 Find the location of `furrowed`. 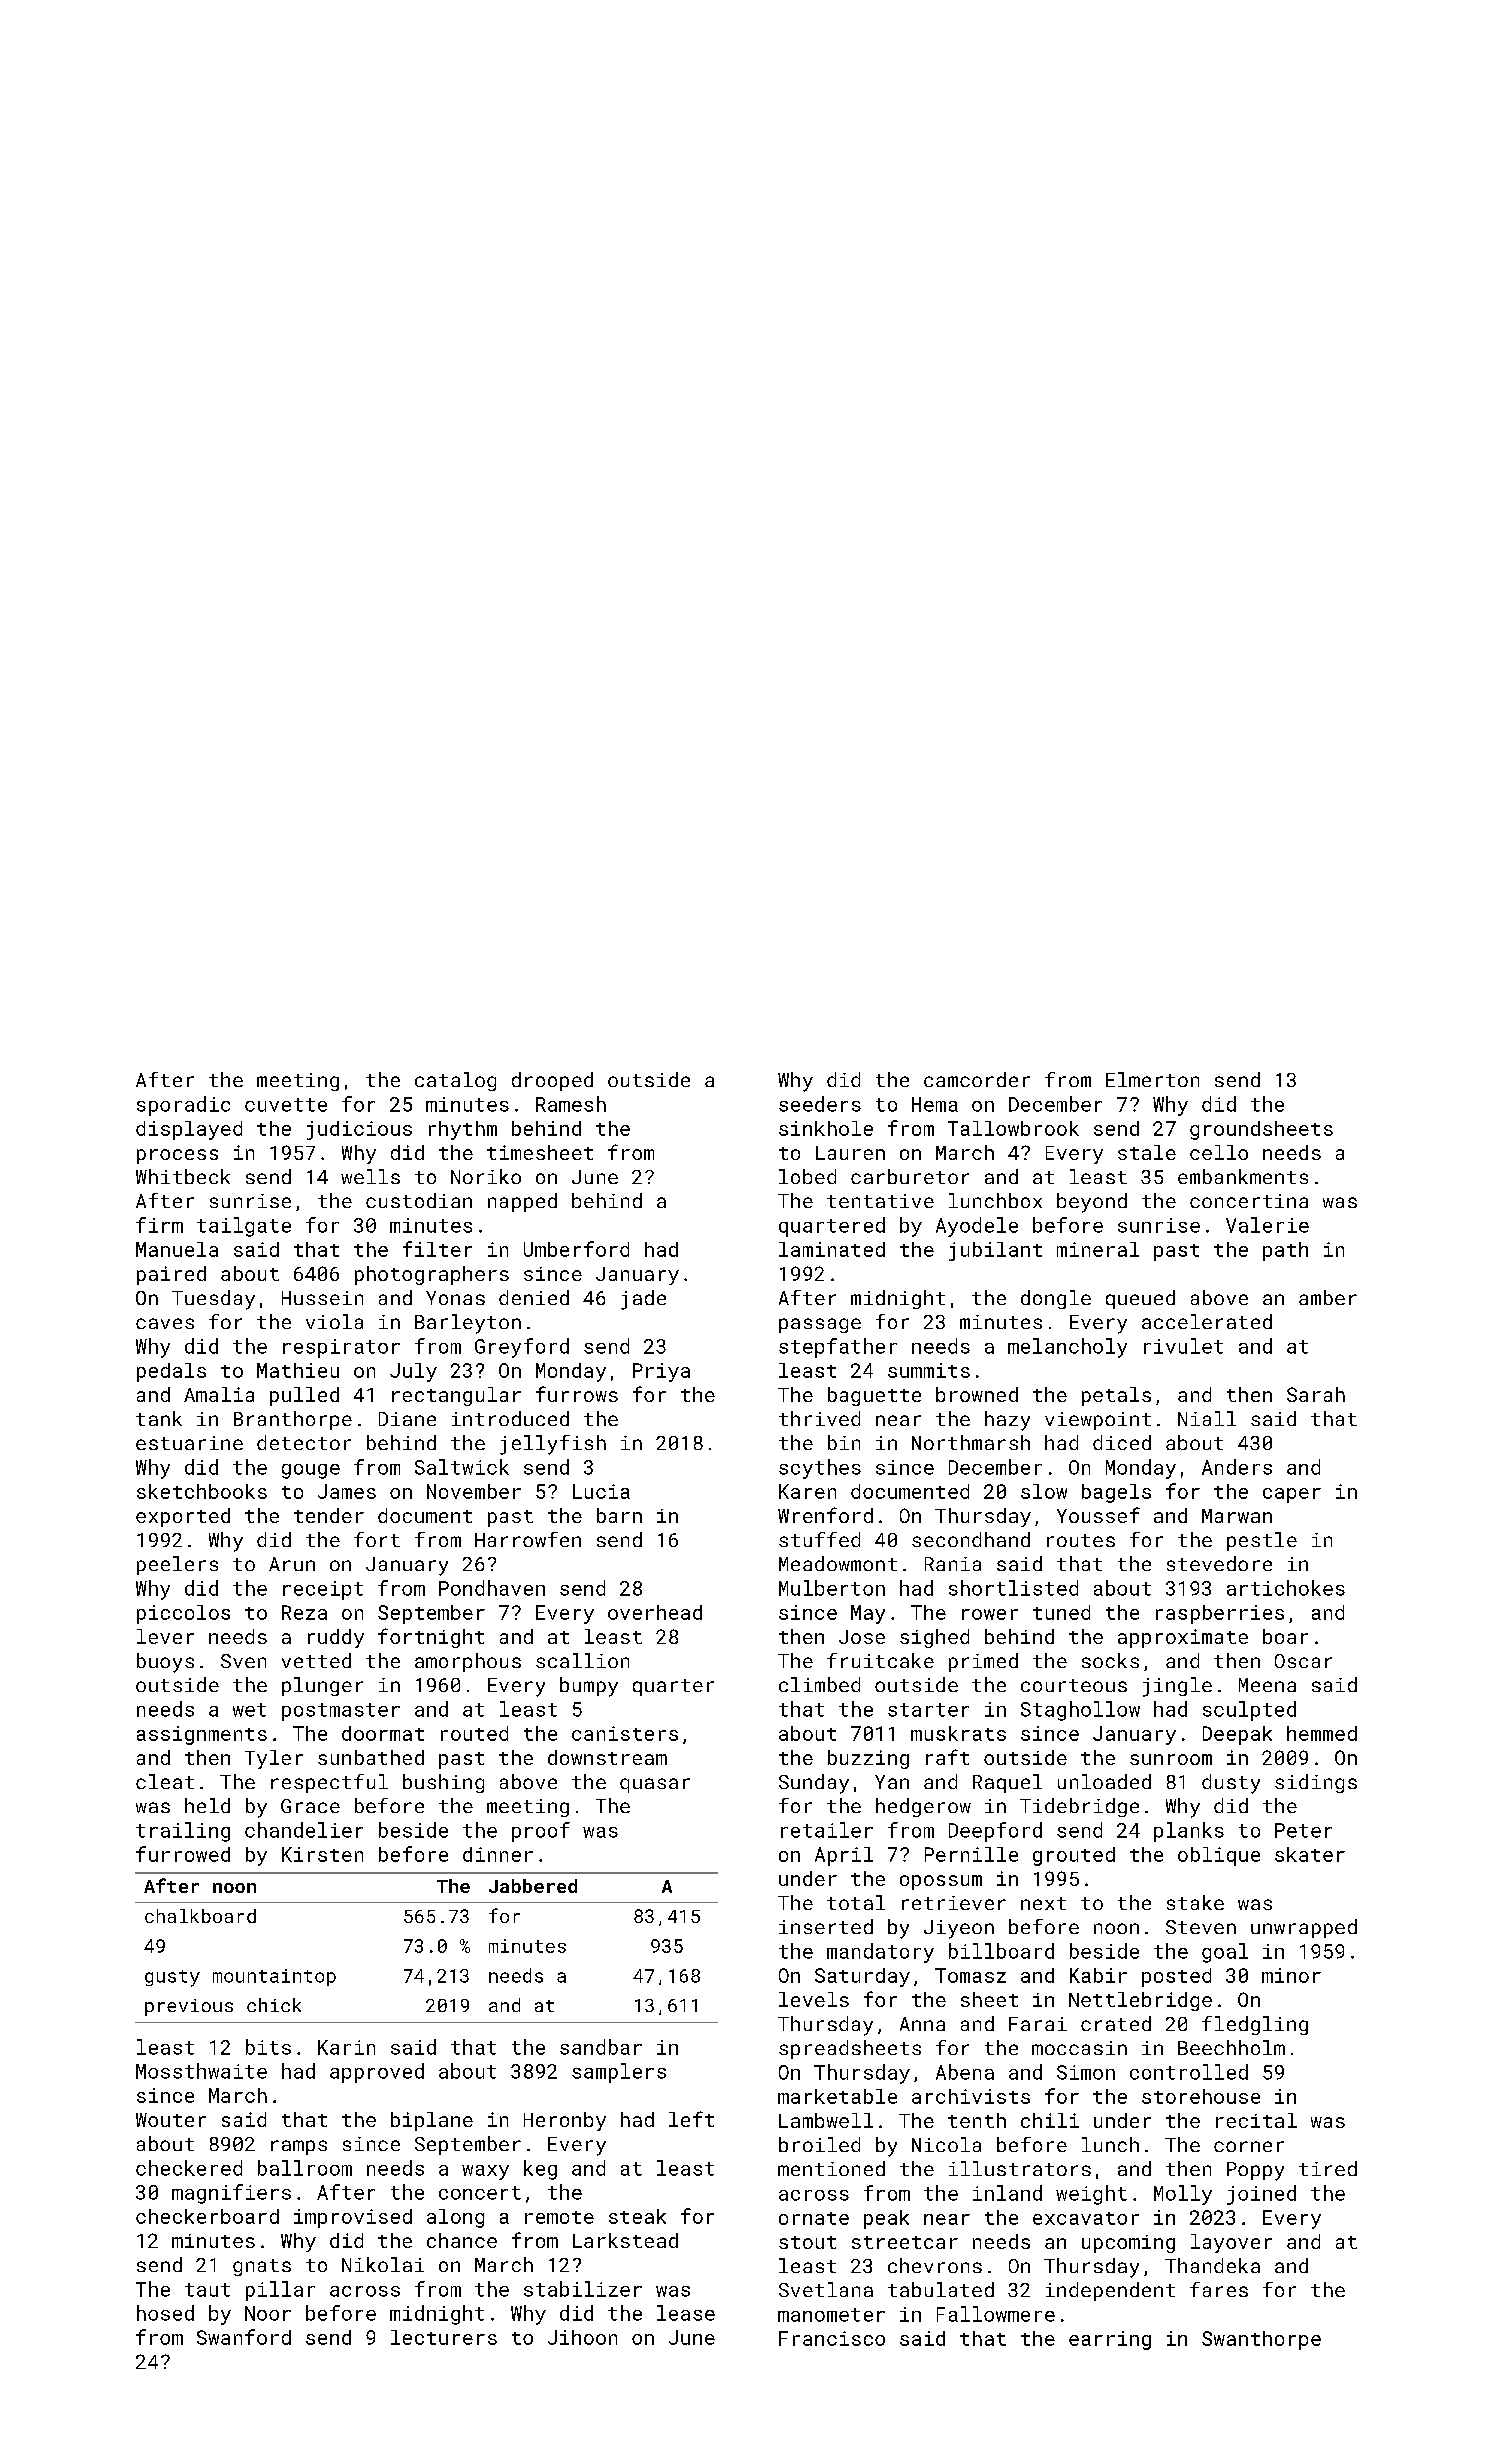

furrowed is located at coordinates (183, 1854).
